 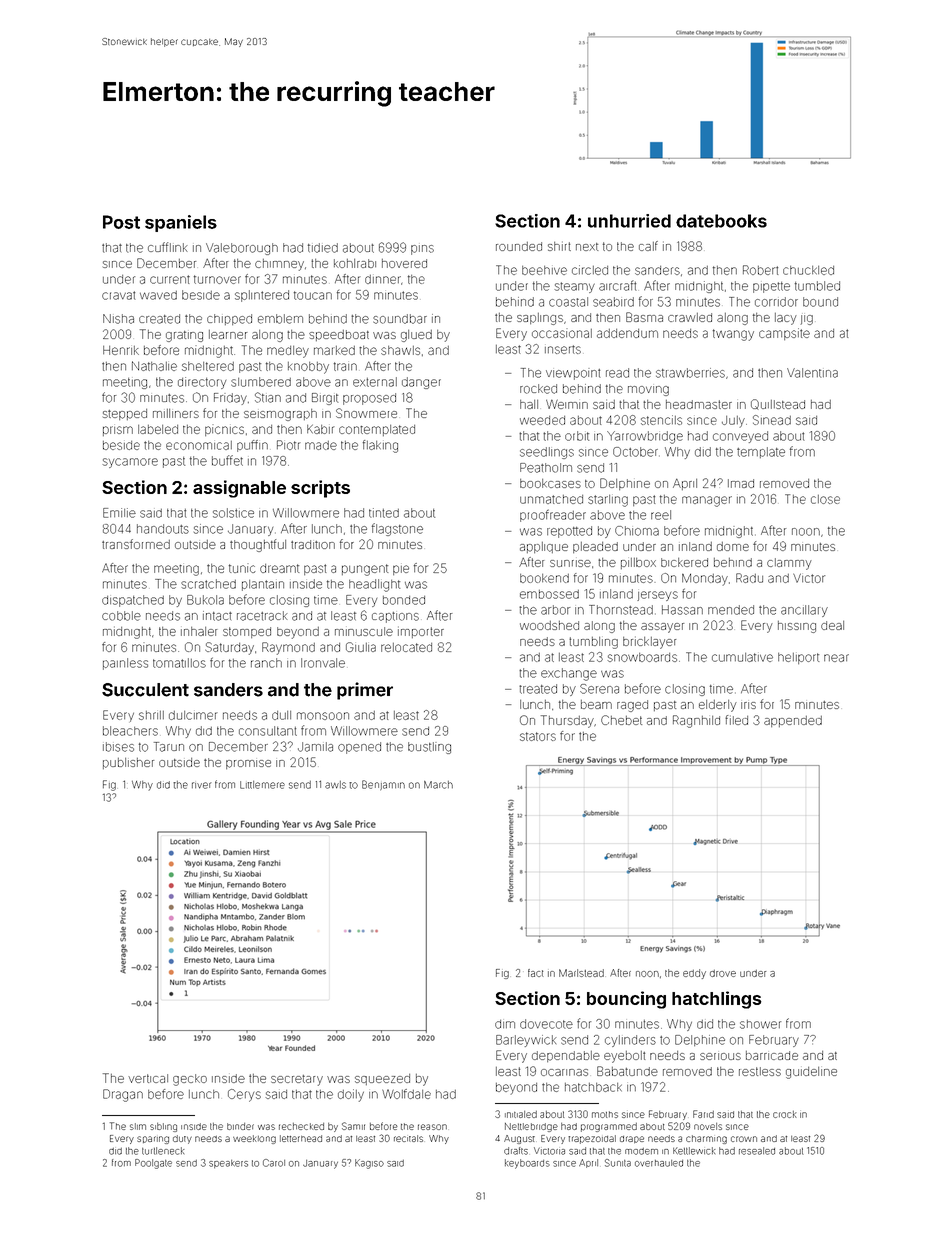 What do you see at coordinates (519, 246) in the screenshot?
I see `rounded` at bounding box center [519, 246].
